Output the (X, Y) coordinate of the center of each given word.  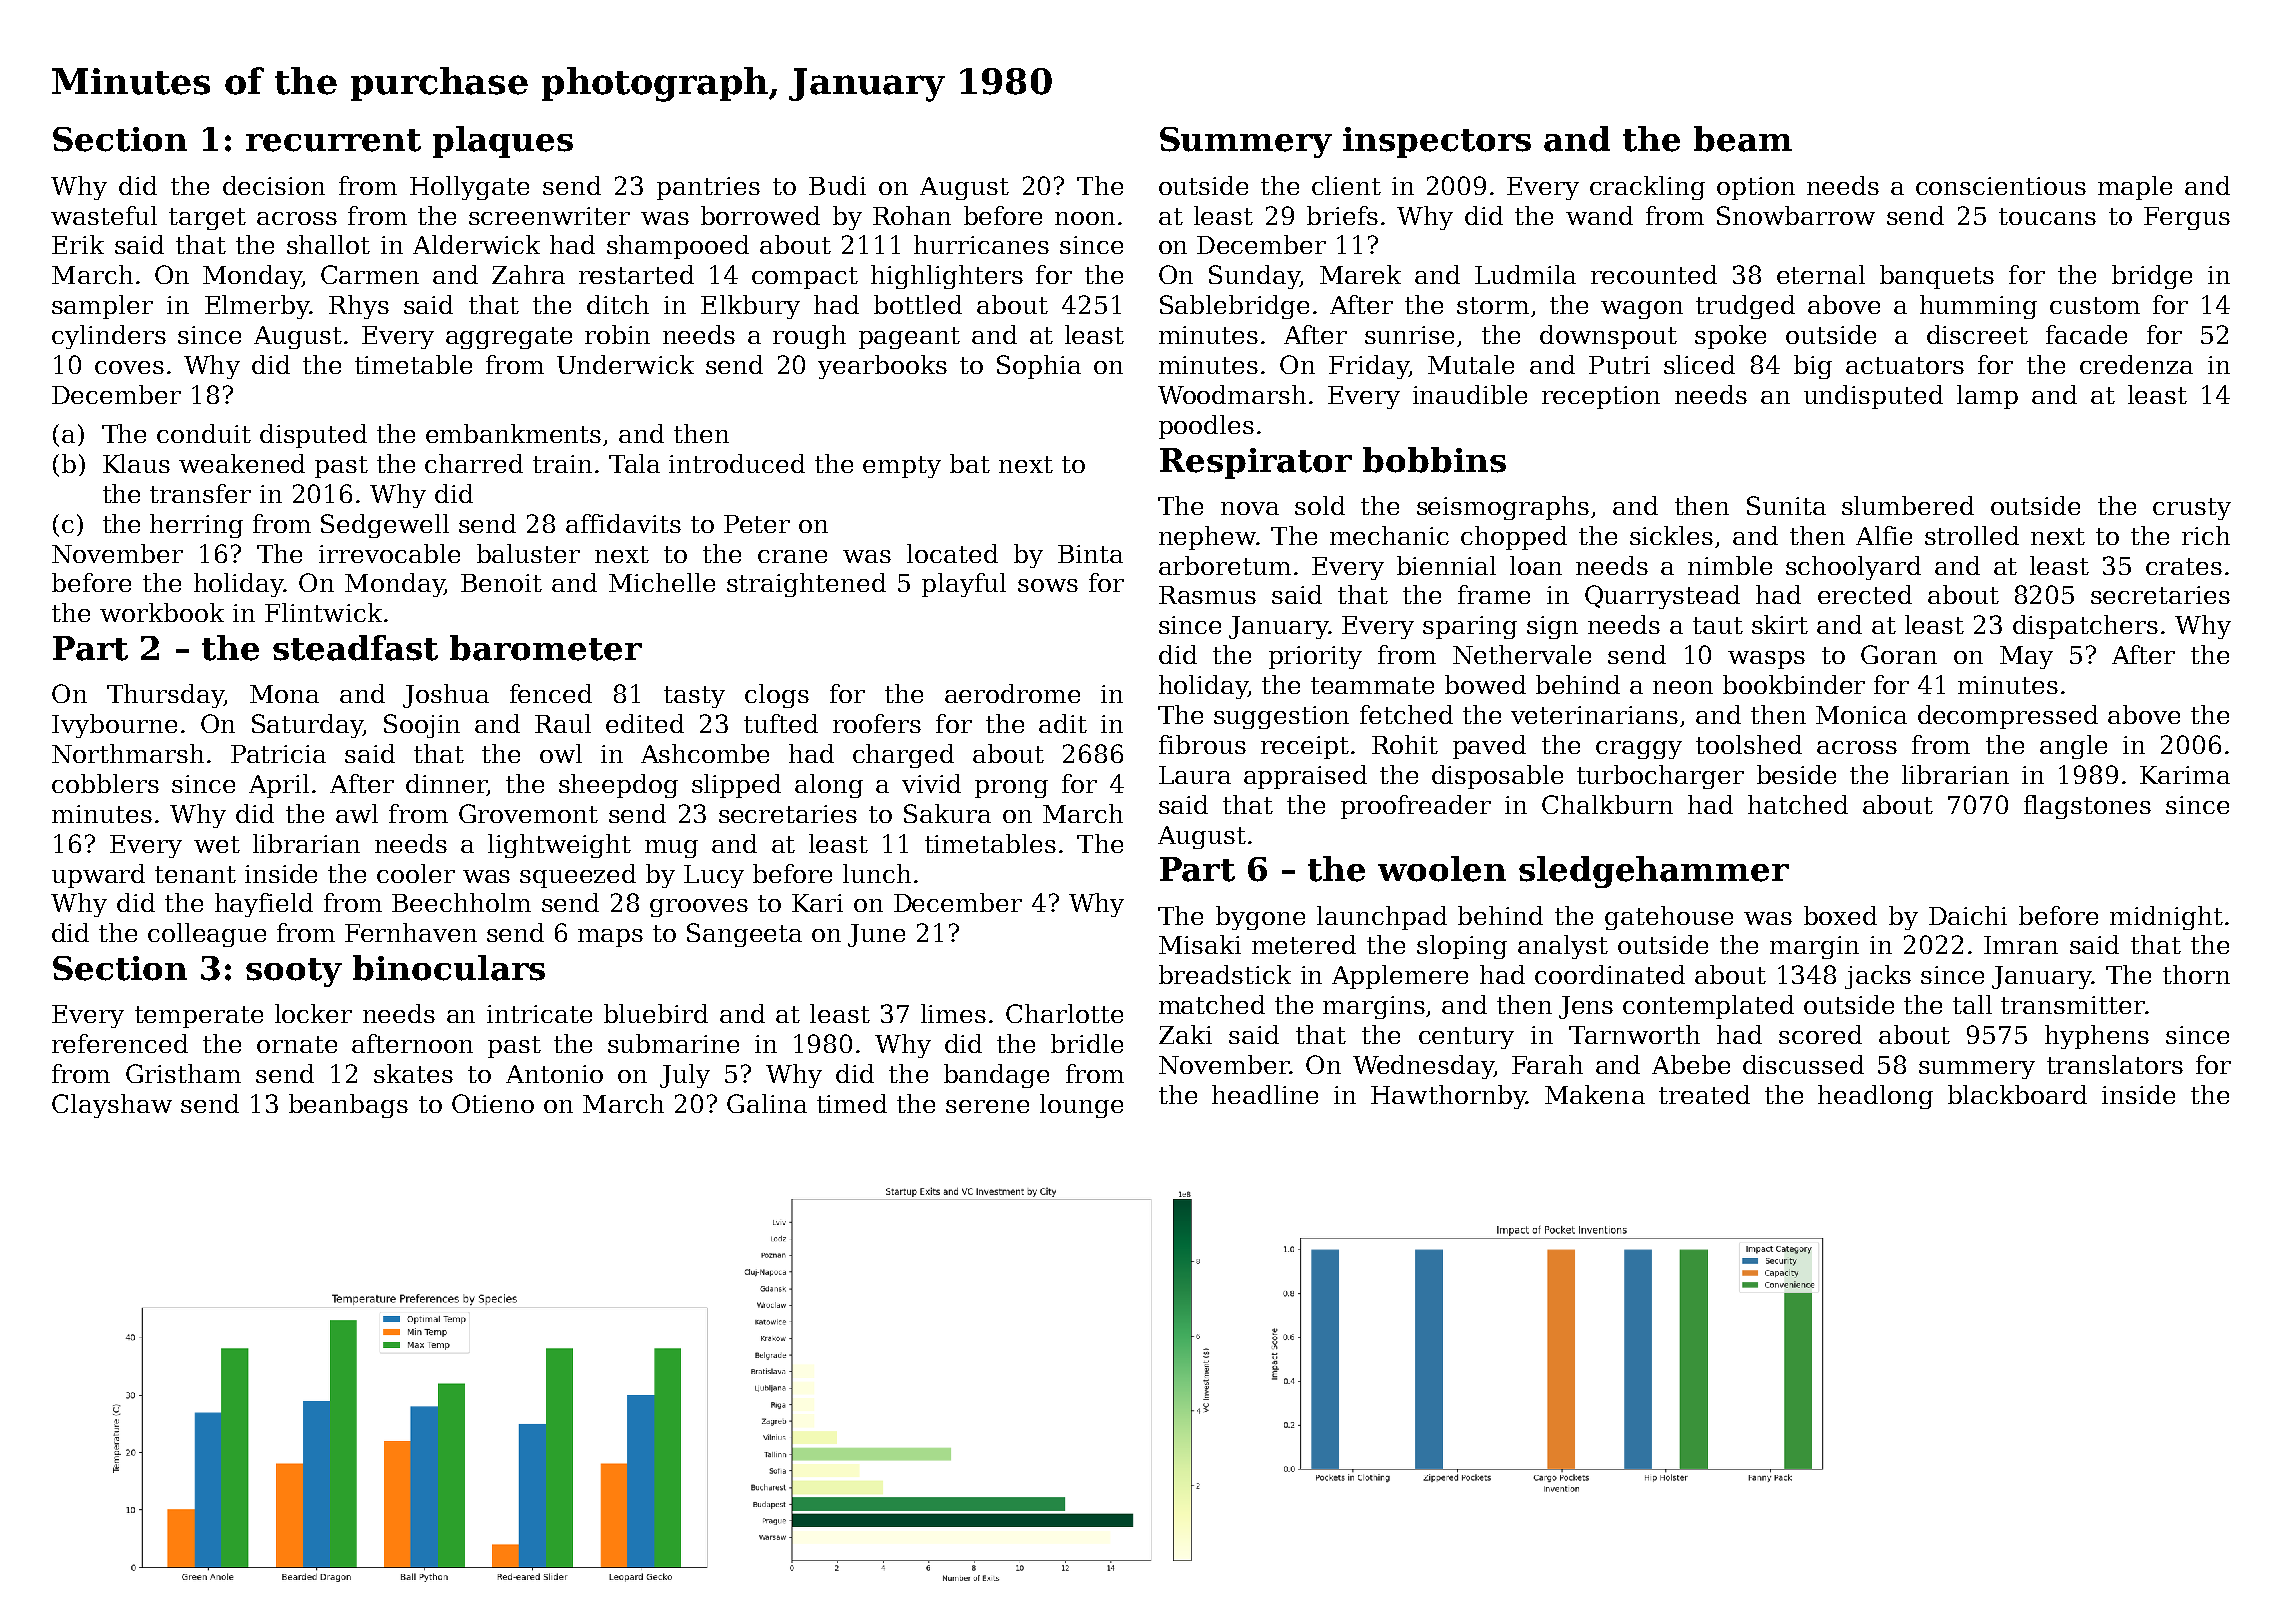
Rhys (359, 307)
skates (413, 1073)
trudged (1745, 307)
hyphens (2097, 1037)
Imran (2021, 945)
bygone (1260, 918)
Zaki (1185, 1034)
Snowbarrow (1796, 215)
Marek (1360, 274)
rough (809, 337)
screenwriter (549, 216)
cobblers (105, 783)
